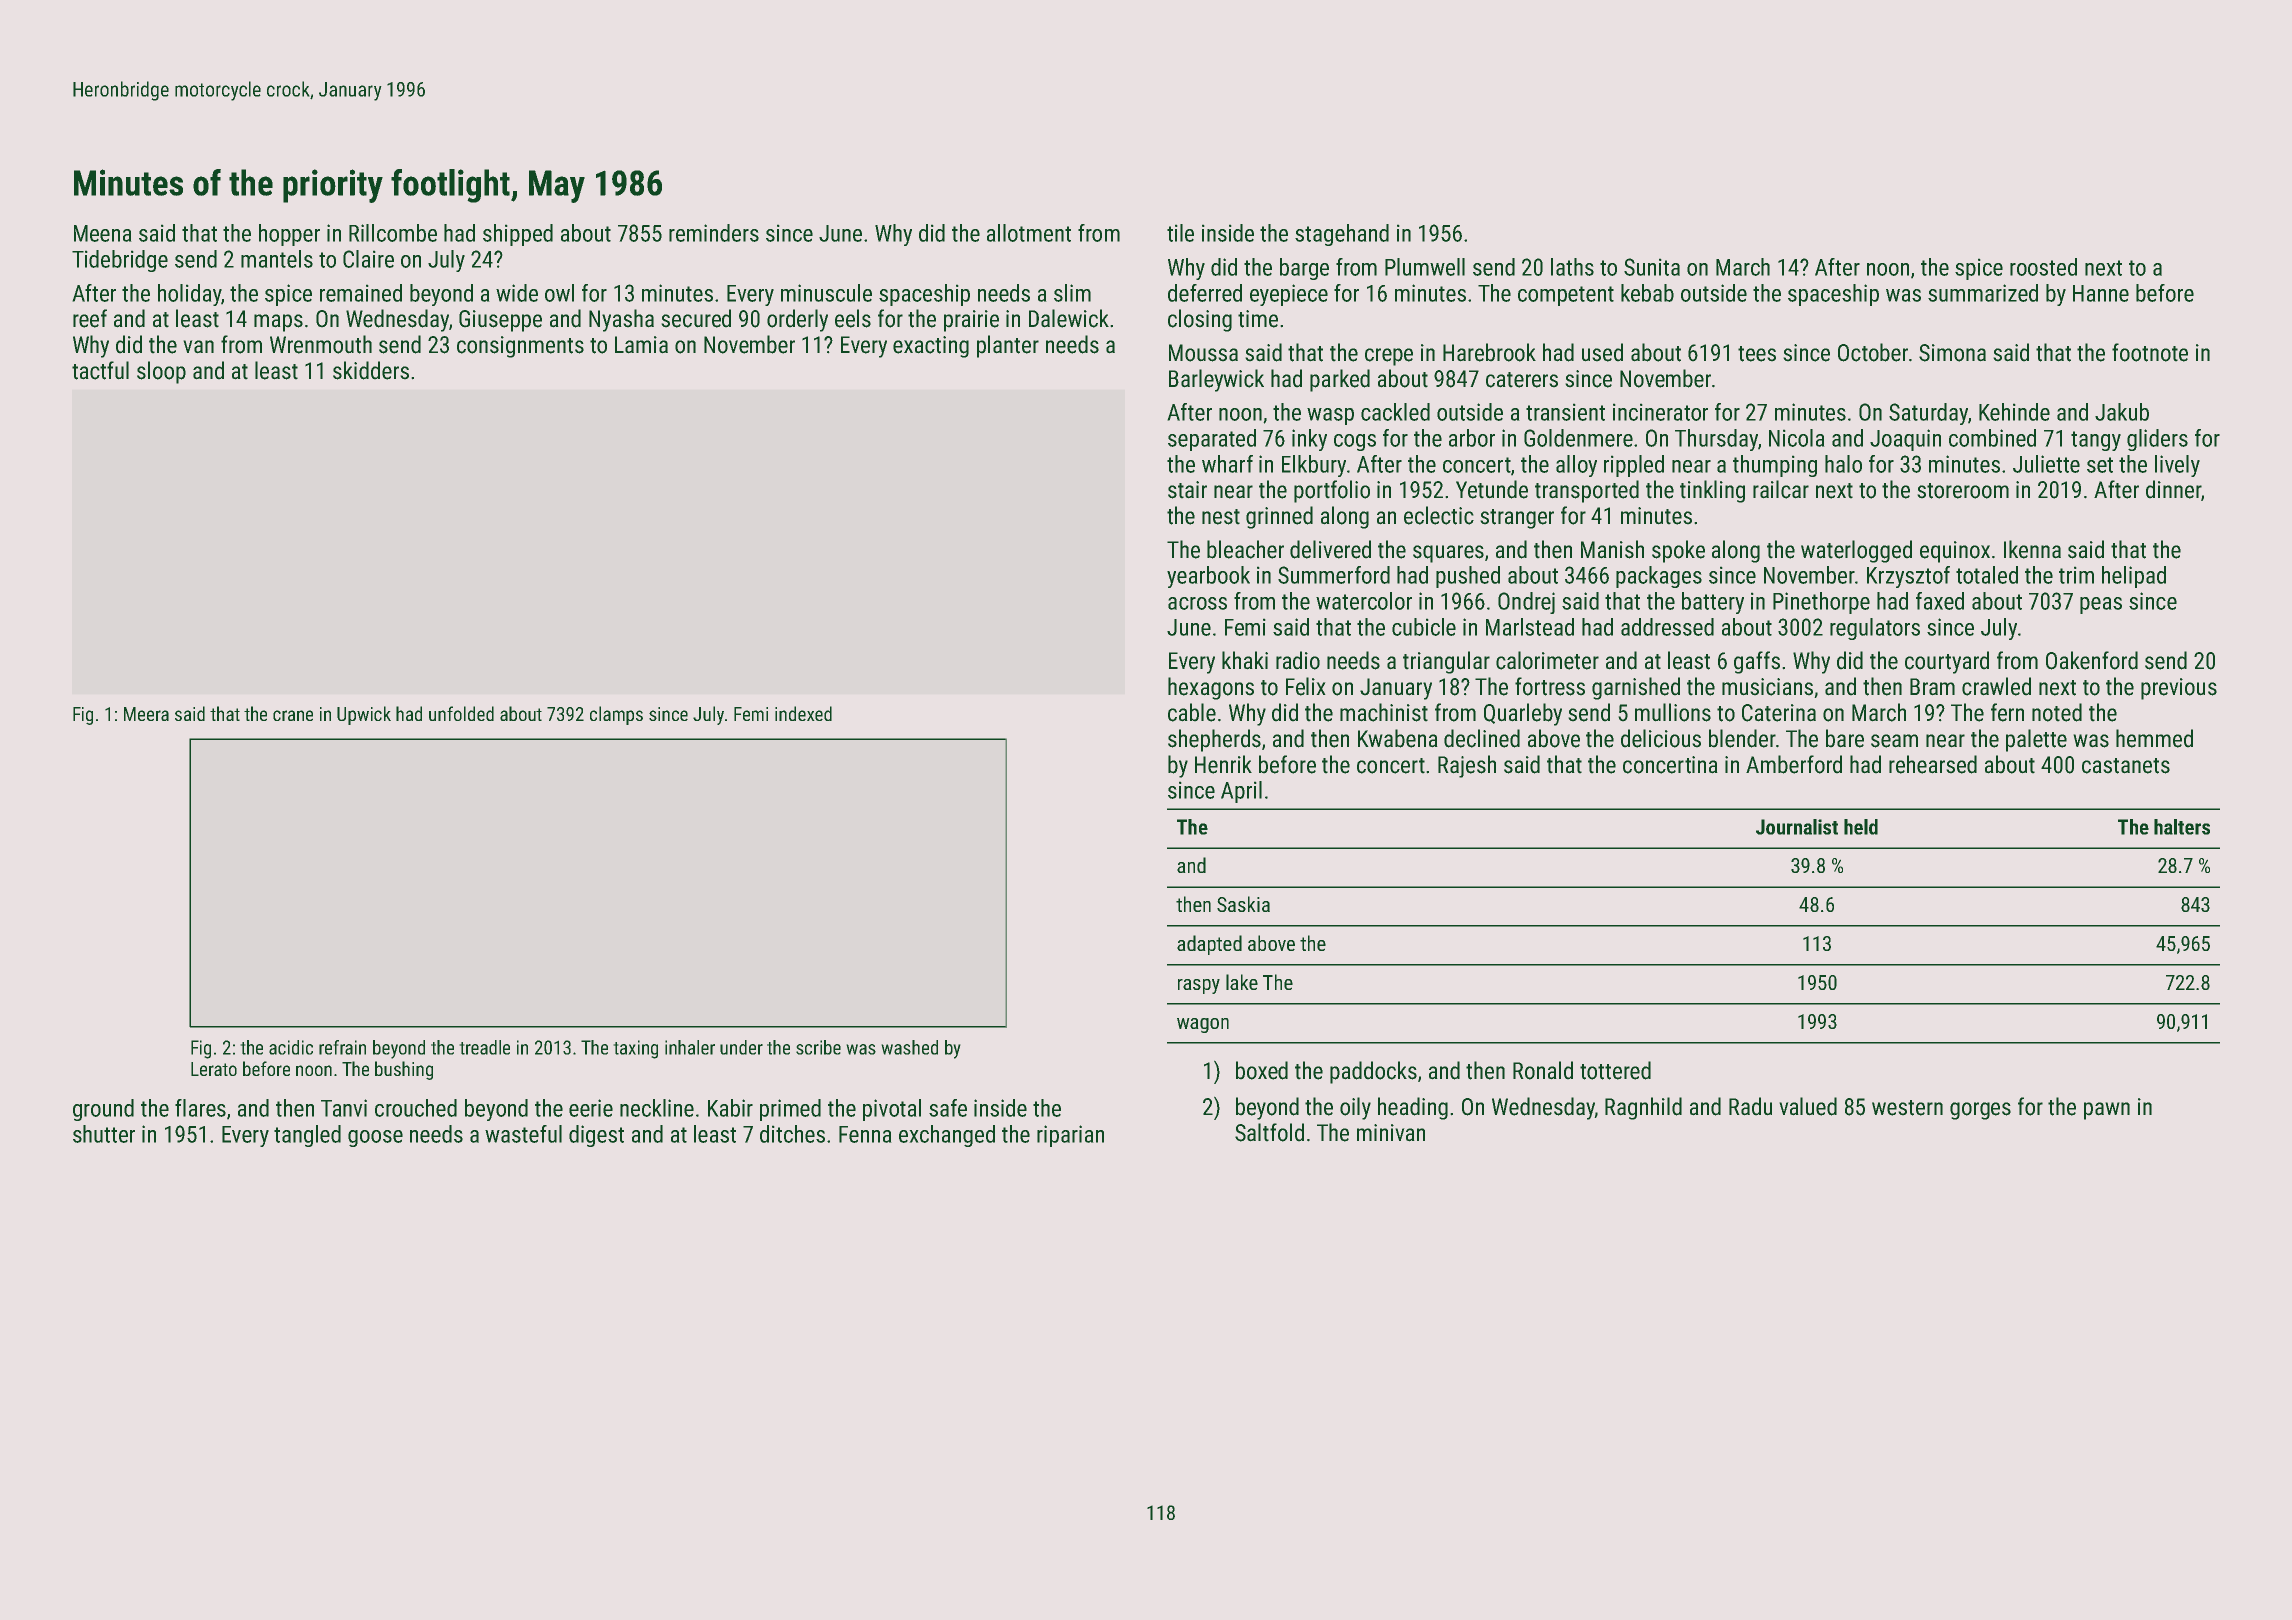 This image has width=2292, height=1620. What do you see at coordinates (1029, 233) in the image?
I see `allotment` at bounding box center [1029, 233].
